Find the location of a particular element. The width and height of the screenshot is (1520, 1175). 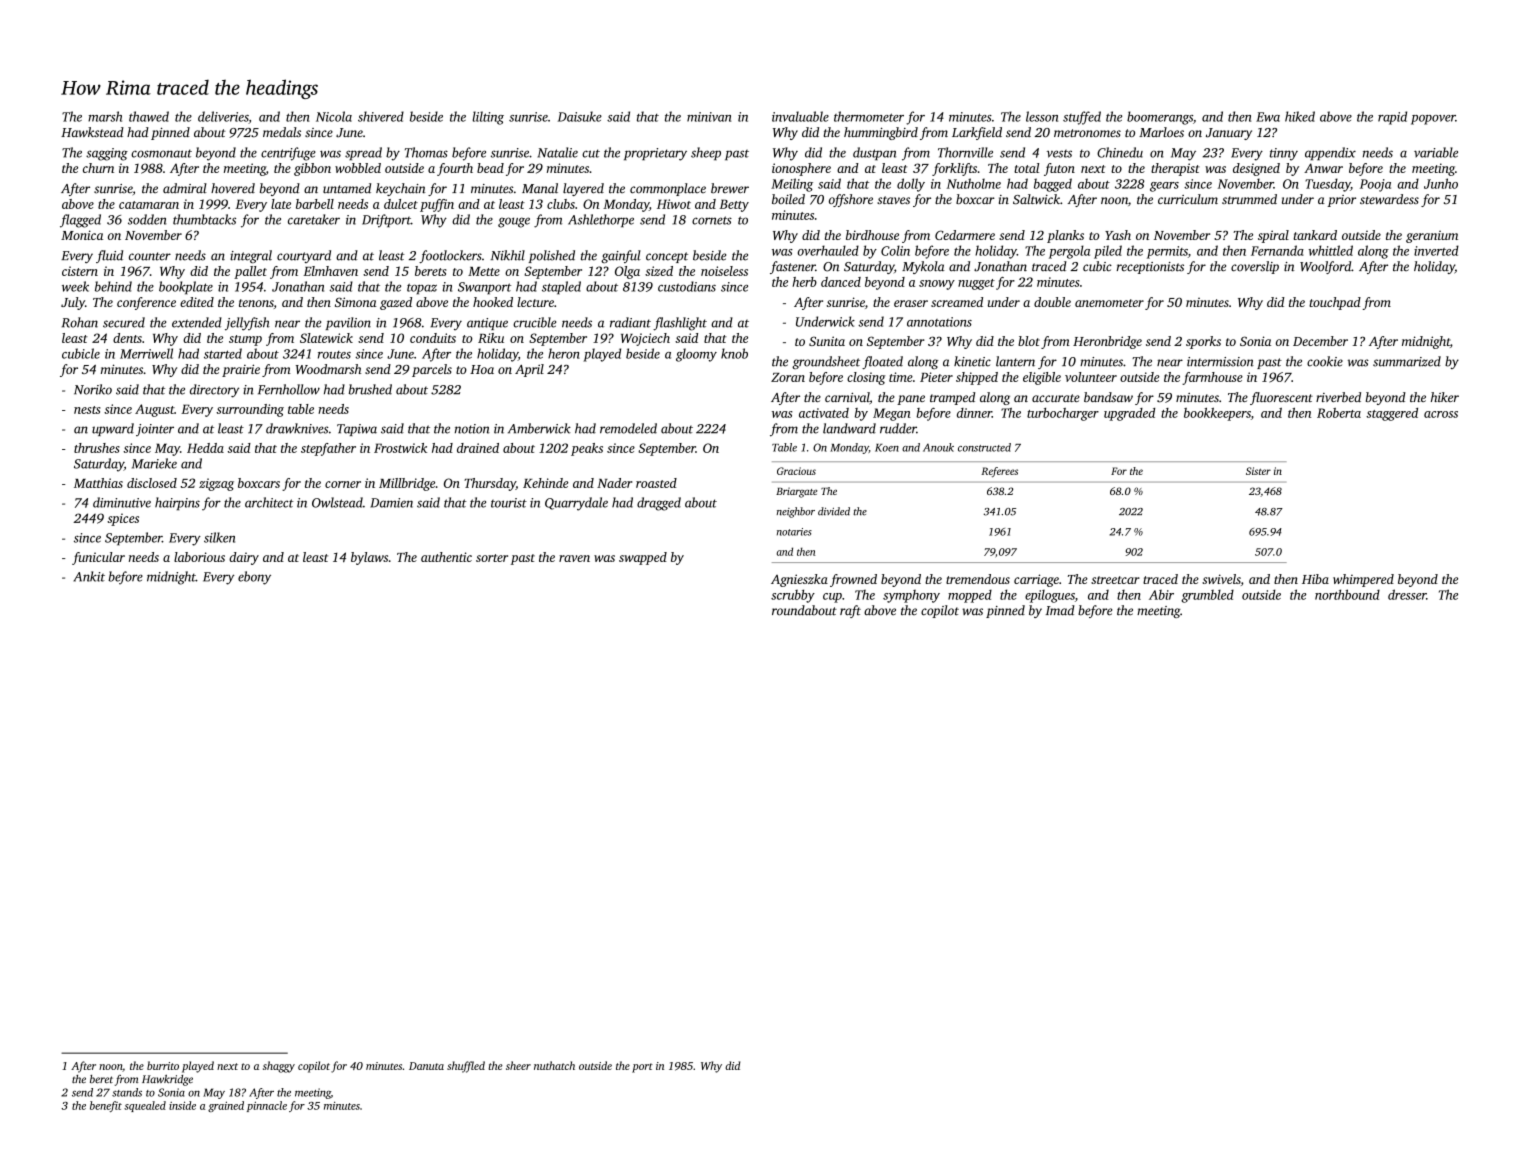

raft is located at coordinates (850, 611).
